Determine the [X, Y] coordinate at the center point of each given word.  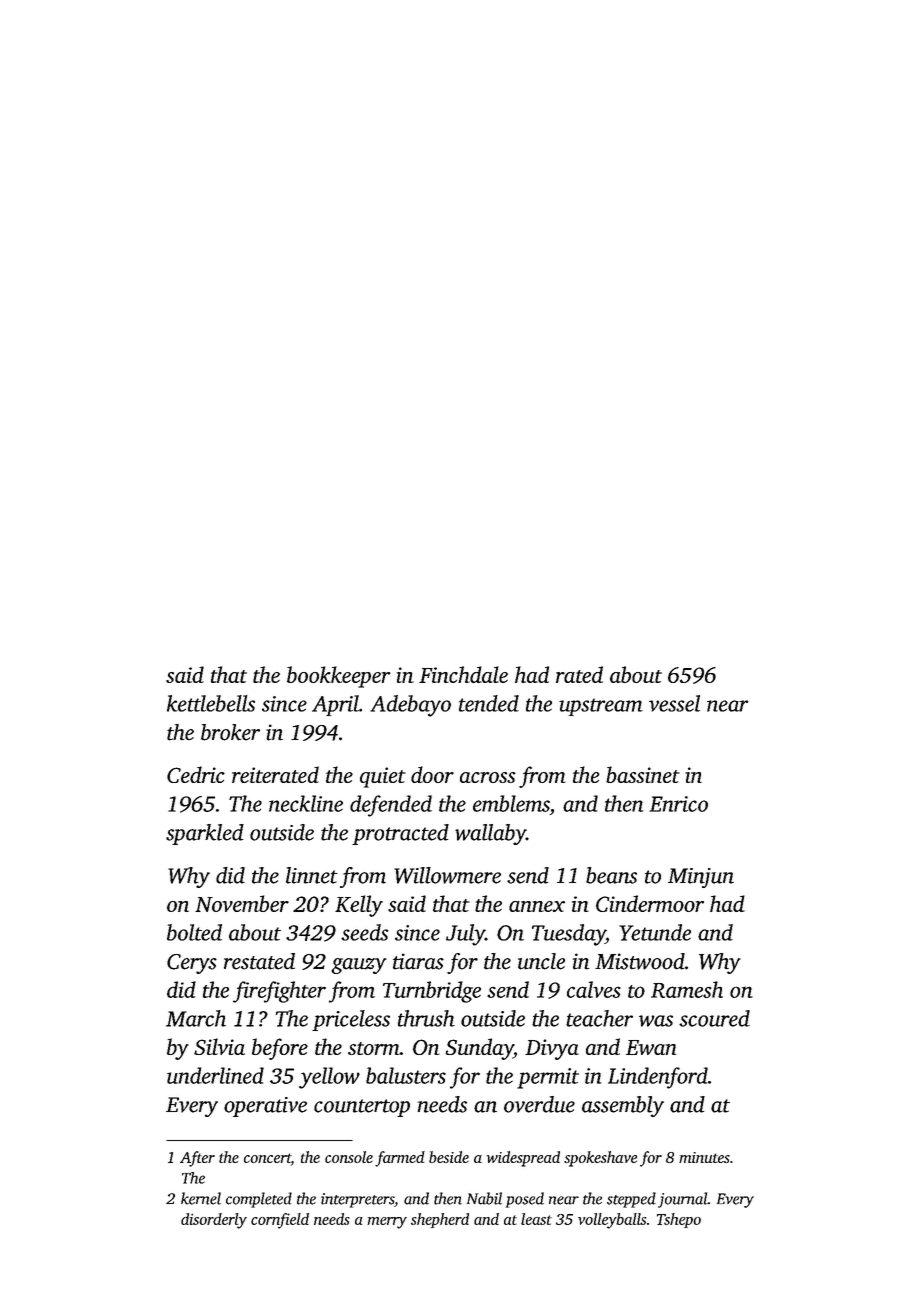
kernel [201, 1198]
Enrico [678, 804]
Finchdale [463, 674]
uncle [541, 961]
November [242, 903]
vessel [674, 703]
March [196, 1018]
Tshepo [679, 1220]
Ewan [651, 1047]
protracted [400, 834]
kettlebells [211, 703]
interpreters [357, 1200]
